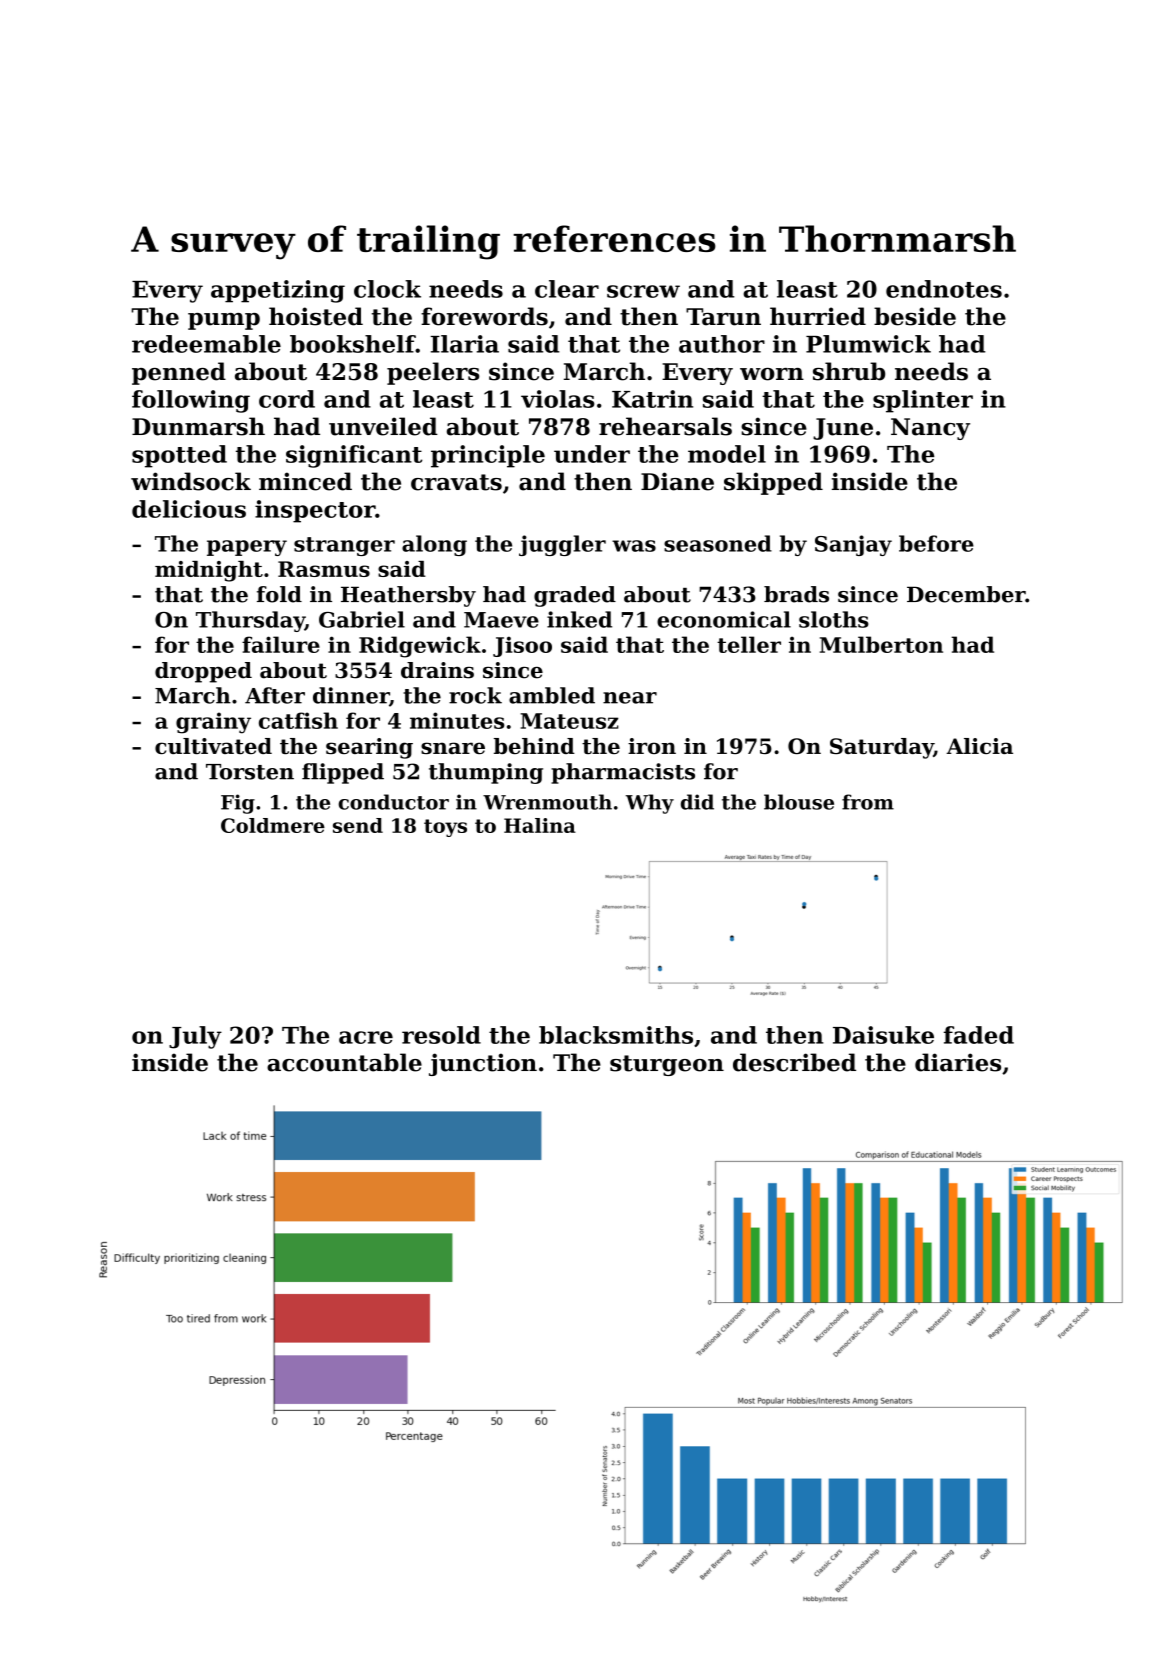  I want to click on Mulberton, so click(881, 644).
